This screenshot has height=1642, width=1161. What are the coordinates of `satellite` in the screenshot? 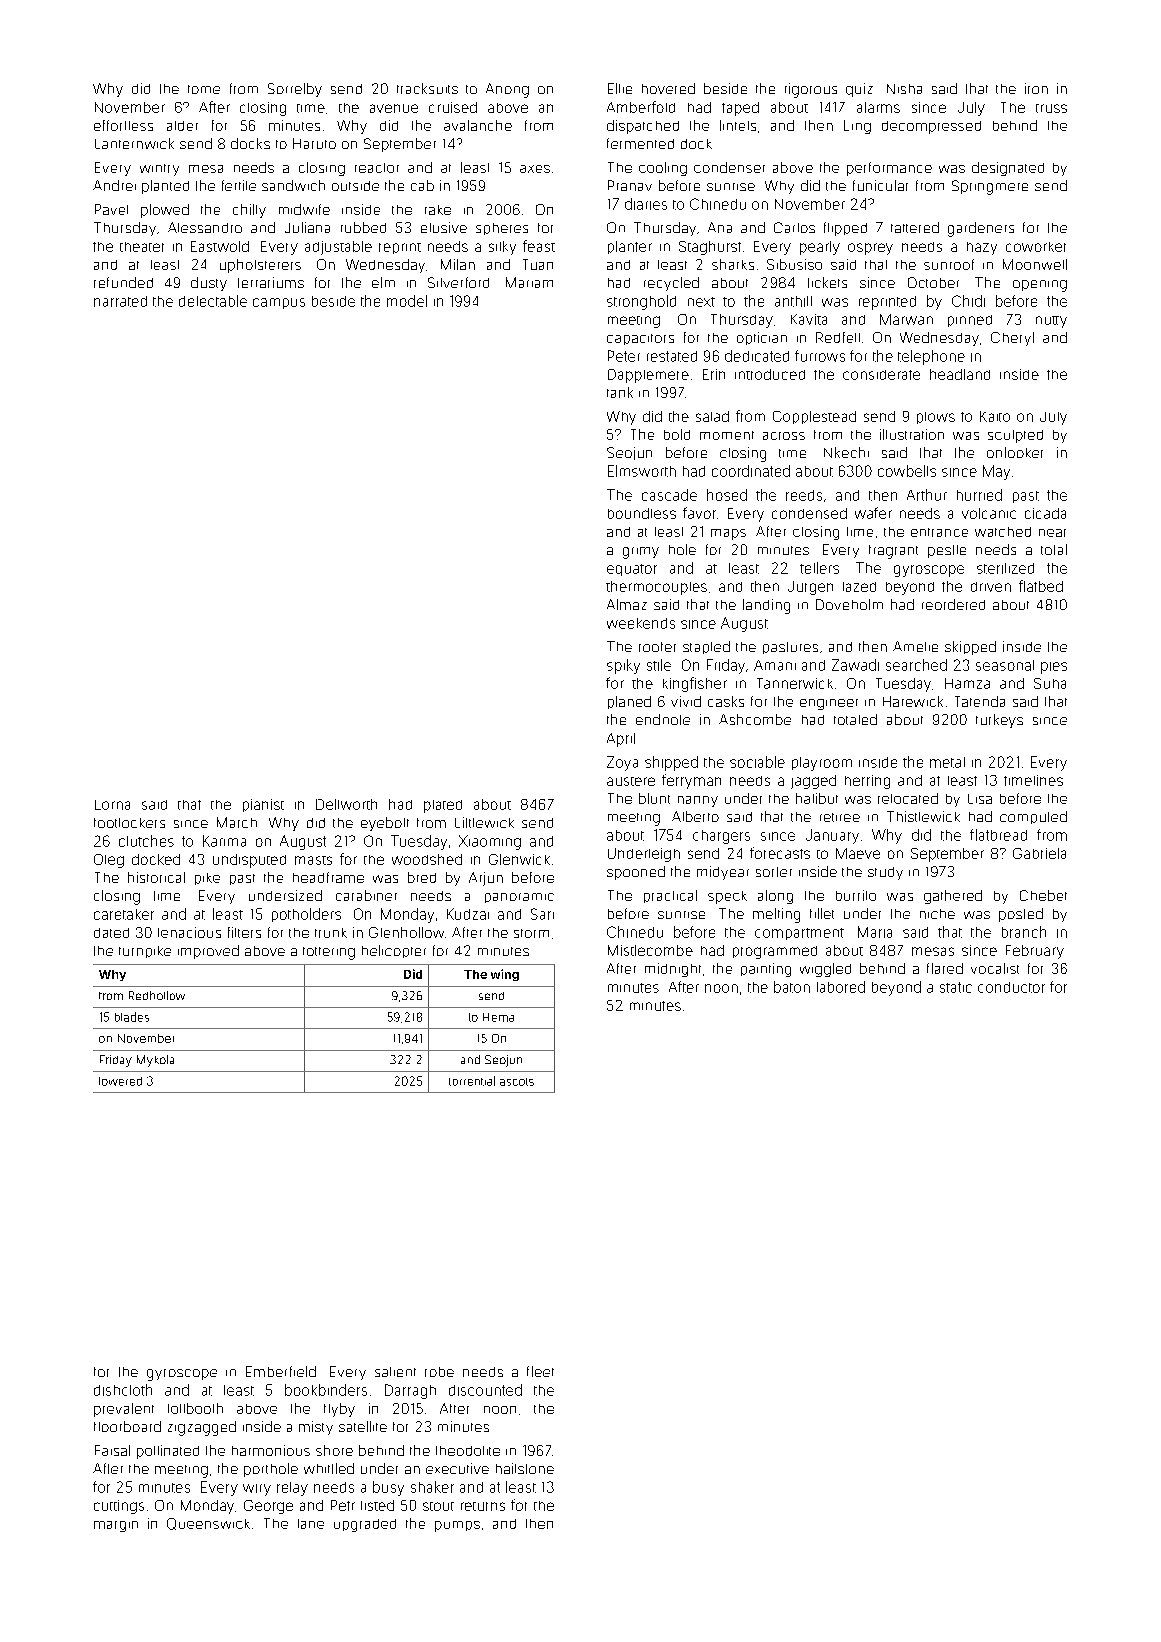 It's located at (363, 1426).
